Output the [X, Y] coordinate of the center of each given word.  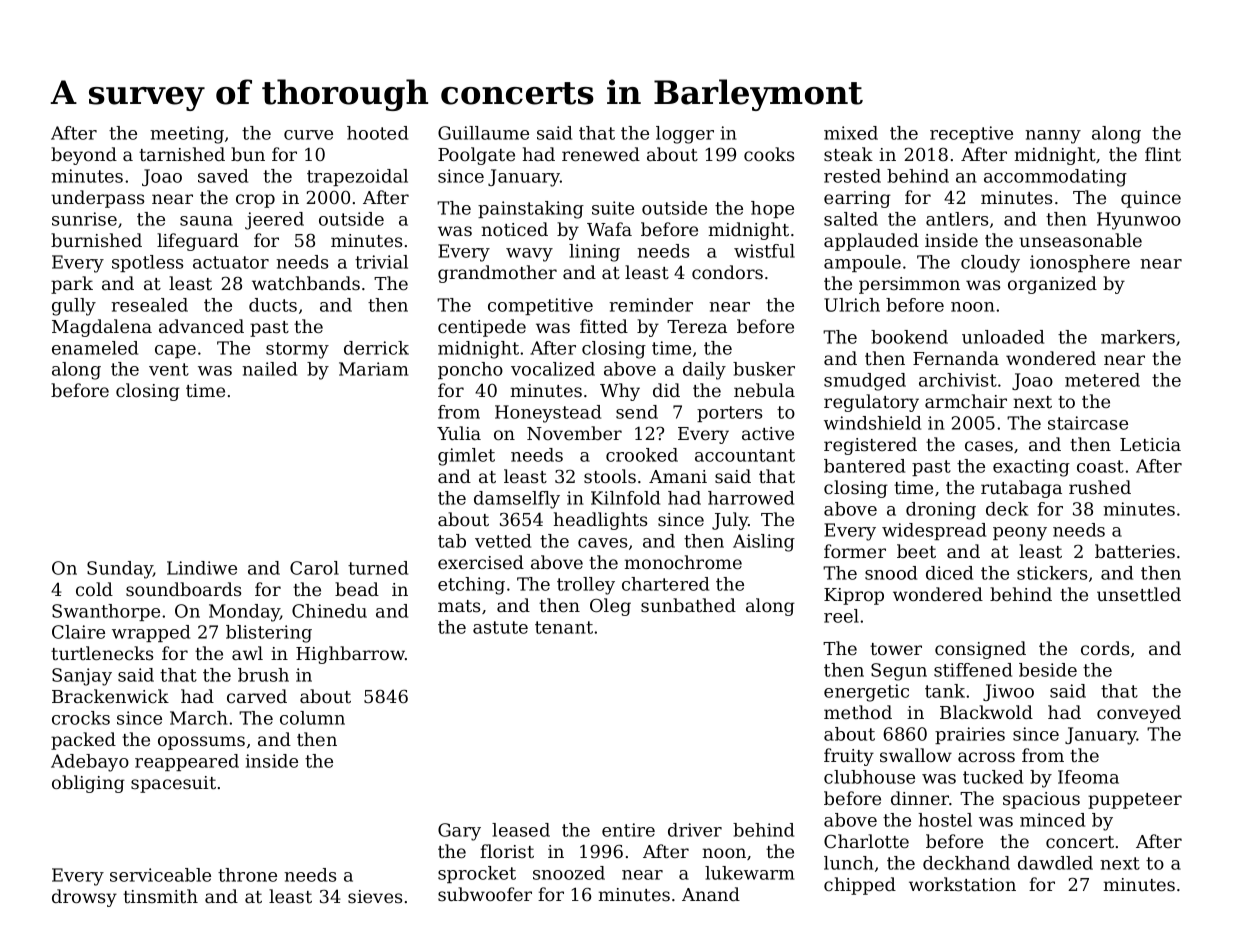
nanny [1053, 137]
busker [764, 369]
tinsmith [160, 896]
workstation [962, 884]
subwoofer [485, 894]
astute [500, 627]
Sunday [120, 570]
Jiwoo [1008, 692]
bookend [909, 337]
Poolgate [476, 156]
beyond [84, 156]
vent [169, 369]
